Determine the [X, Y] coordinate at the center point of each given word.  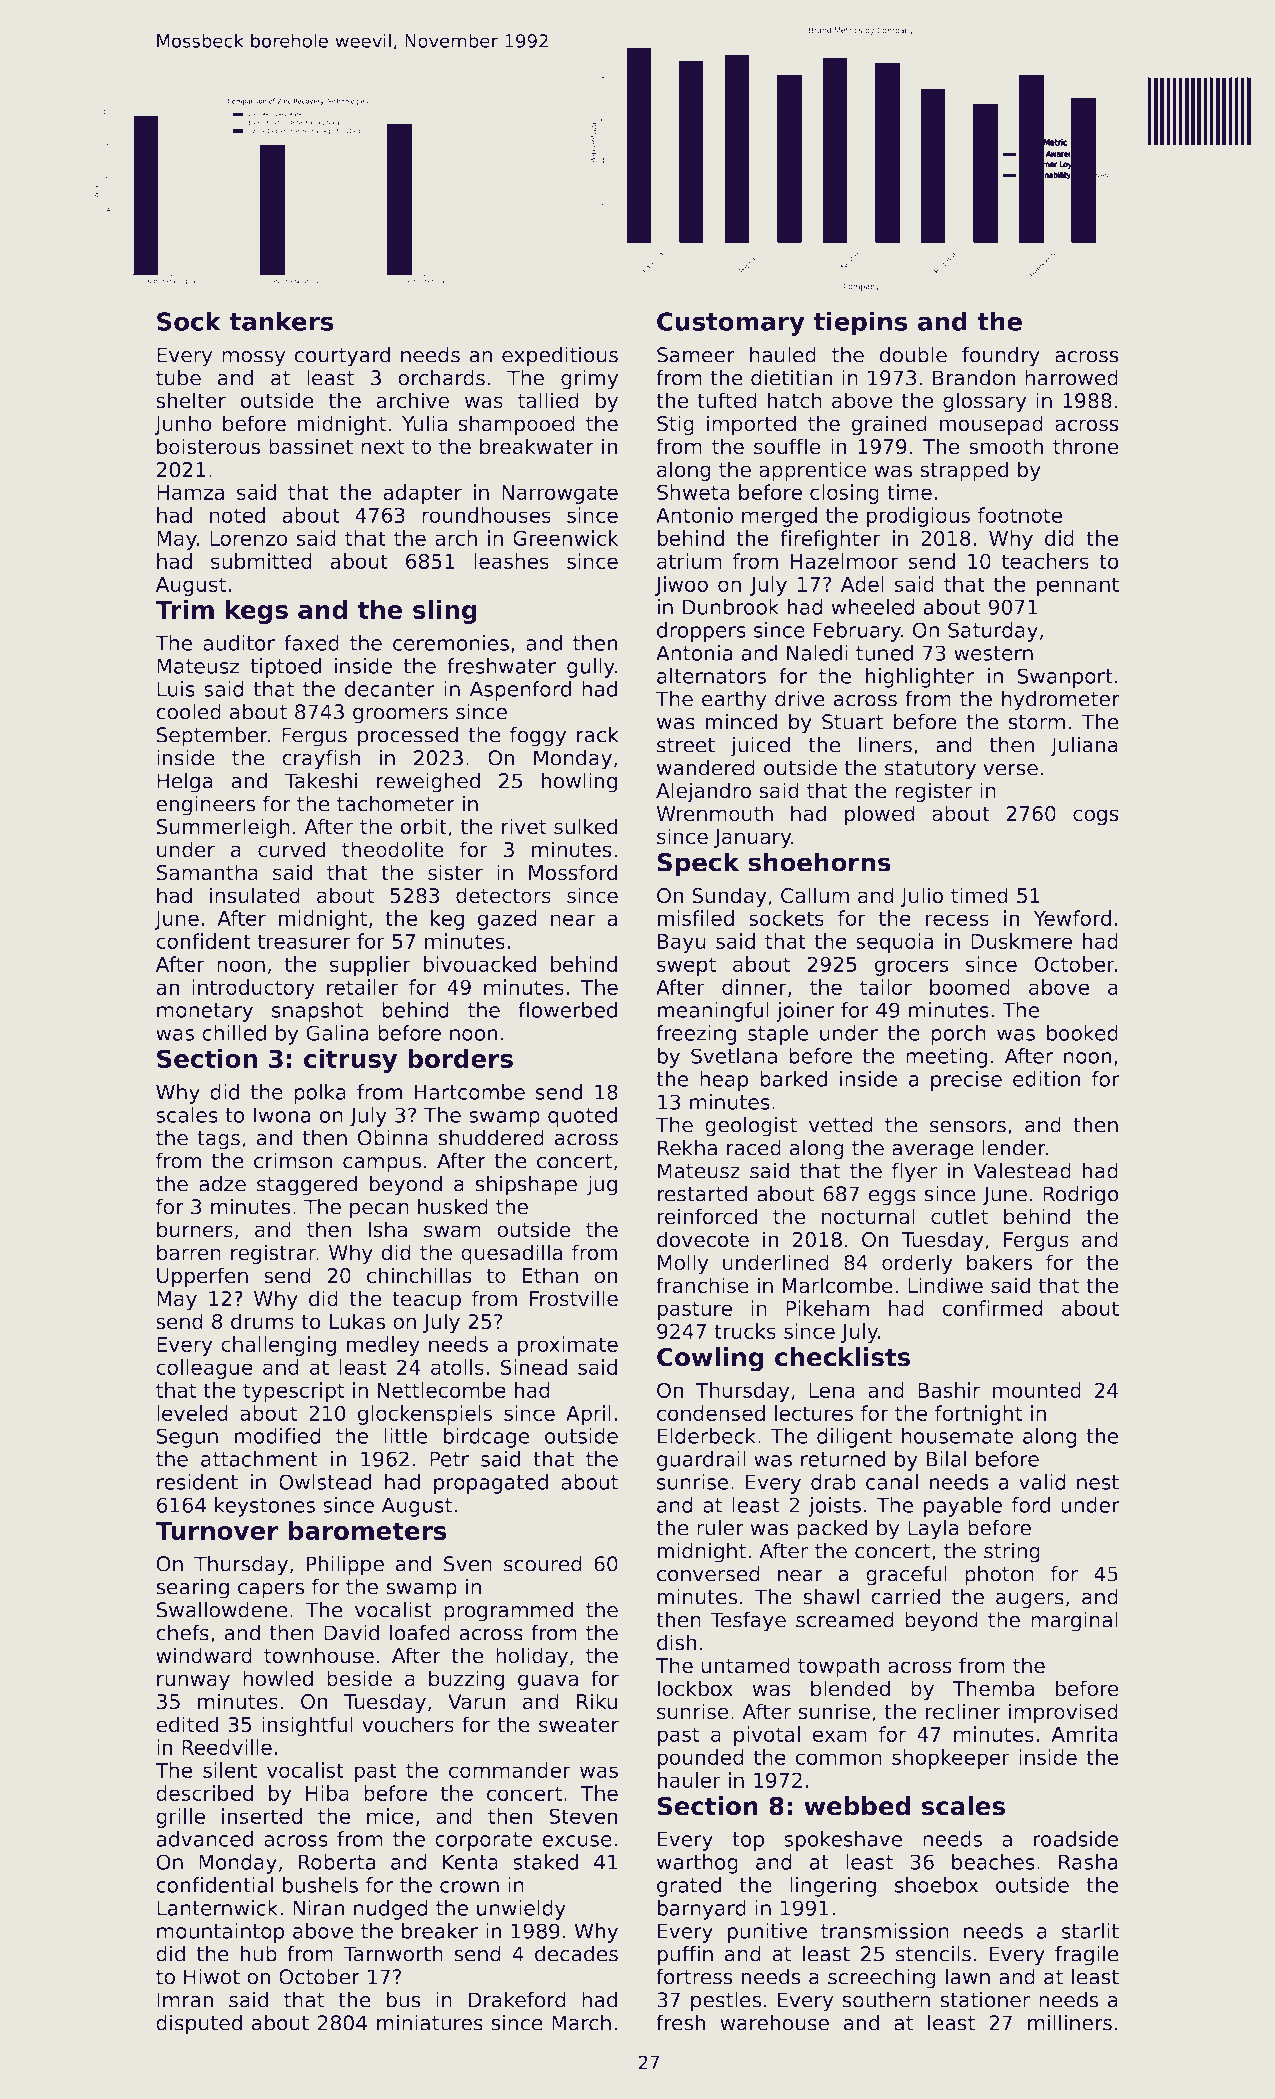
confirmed [993, 1308]
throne [1086, 446]
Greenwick [565, 538]
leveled [192, 1413]
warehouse [774, 2022]
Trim [184, 609]
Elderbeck [707, 1436]
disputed [199, 2024]
